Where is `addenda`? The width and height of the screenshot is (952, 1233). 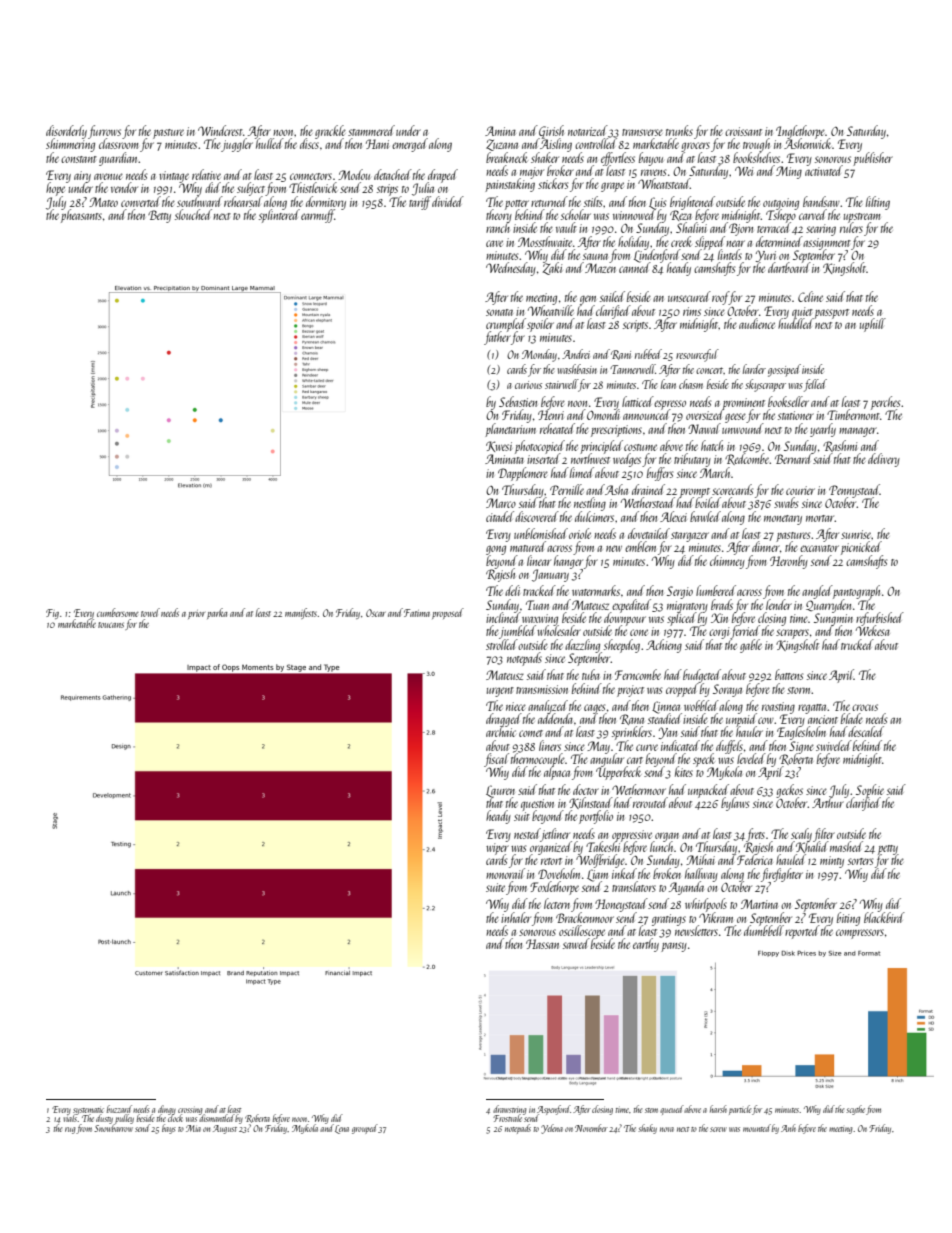 addenda is located at coordinates (555, 719).
